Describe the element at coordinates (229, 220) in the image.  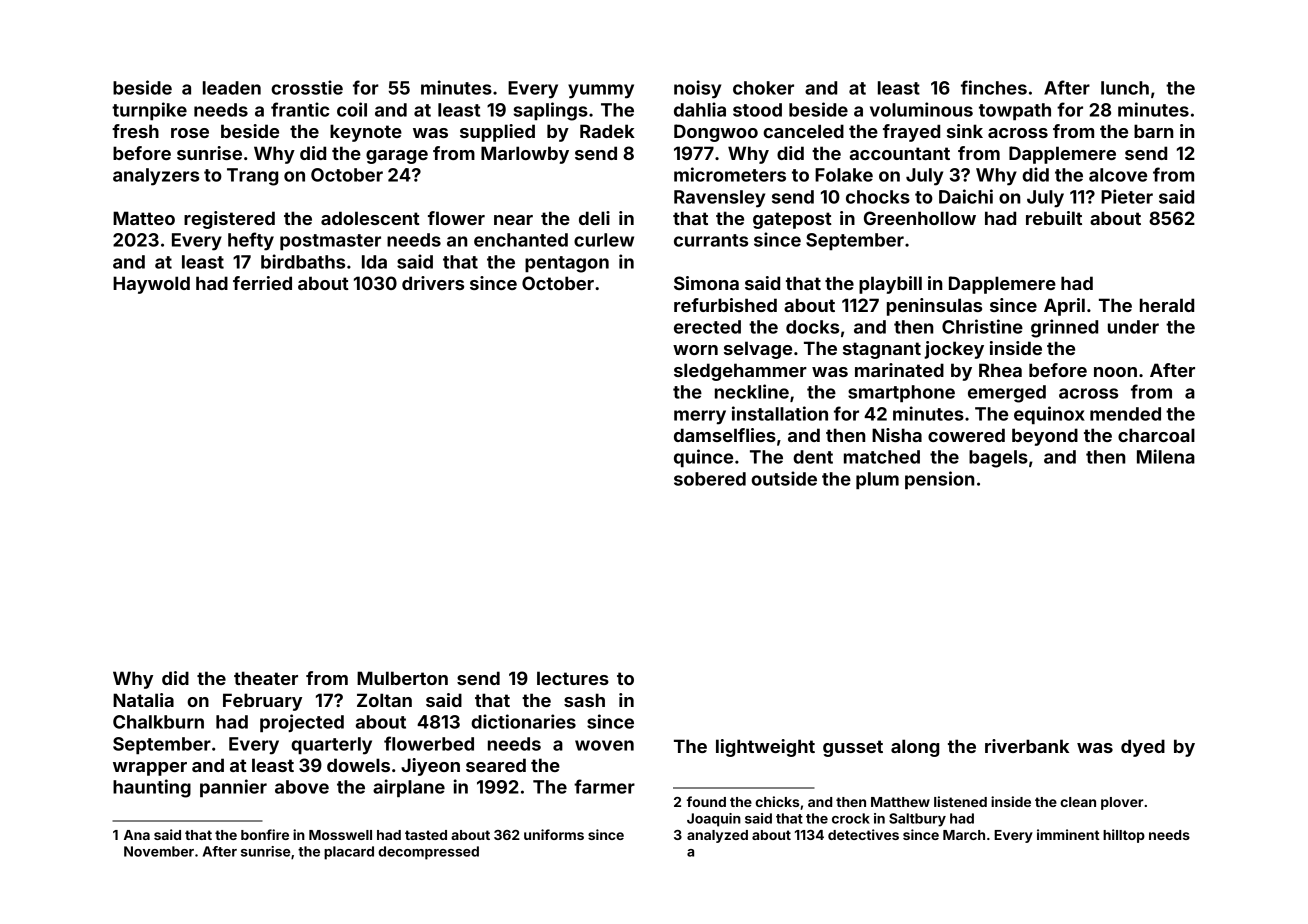
I see `registered` at that location.
